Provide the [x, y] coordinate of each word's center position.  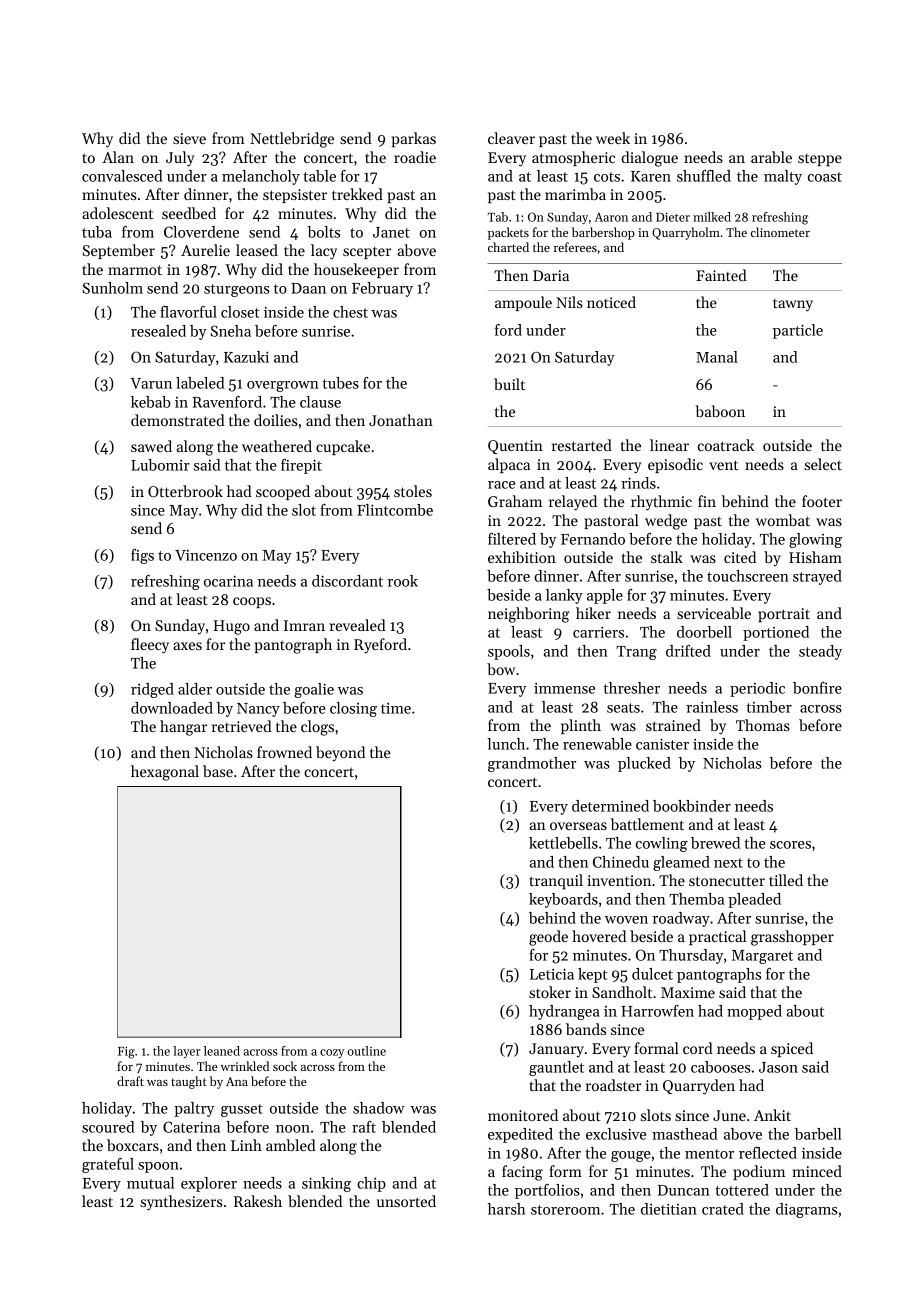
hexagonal [165, 773]
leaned [222, 1051]
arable [771, 157]
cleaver [511, 138]
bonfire [817, 688]
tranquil [556, 882]
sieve [189, 138]
